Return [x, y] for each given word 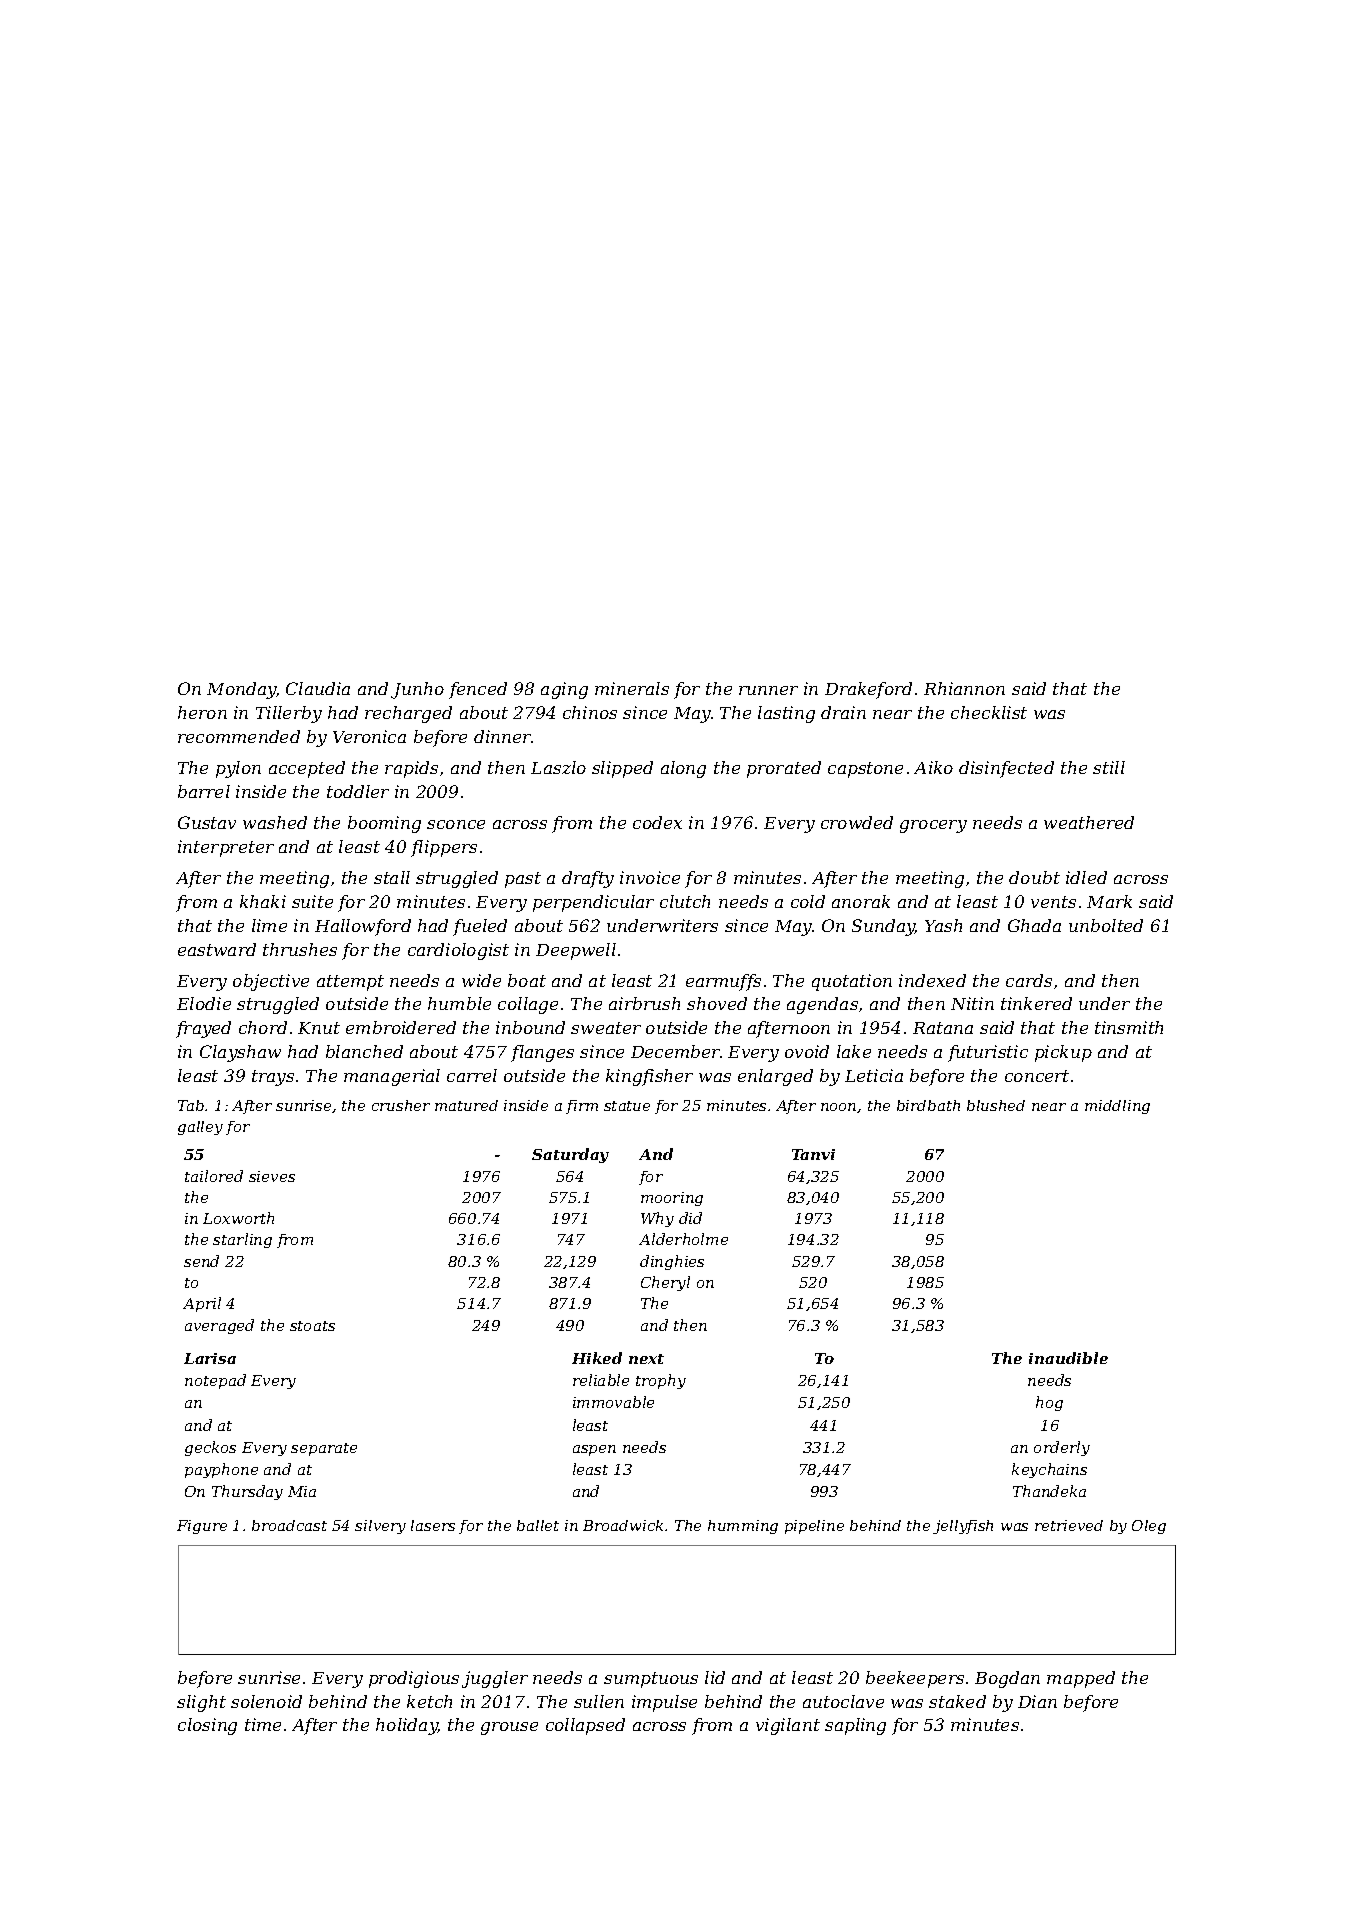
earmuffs [723, 982]
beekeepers [915, 1679]
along [683, 769]
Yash [943, 925]
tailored [214, 1176]
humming [743, 1527]
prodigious [414, 1679]
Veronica [369, 736]
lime [269, 925]
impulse [664, 1703]
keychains [1049, 1470]
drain [843, 712]
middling [1117, 1107]
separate [324, 1449]
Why [657, 1219]
